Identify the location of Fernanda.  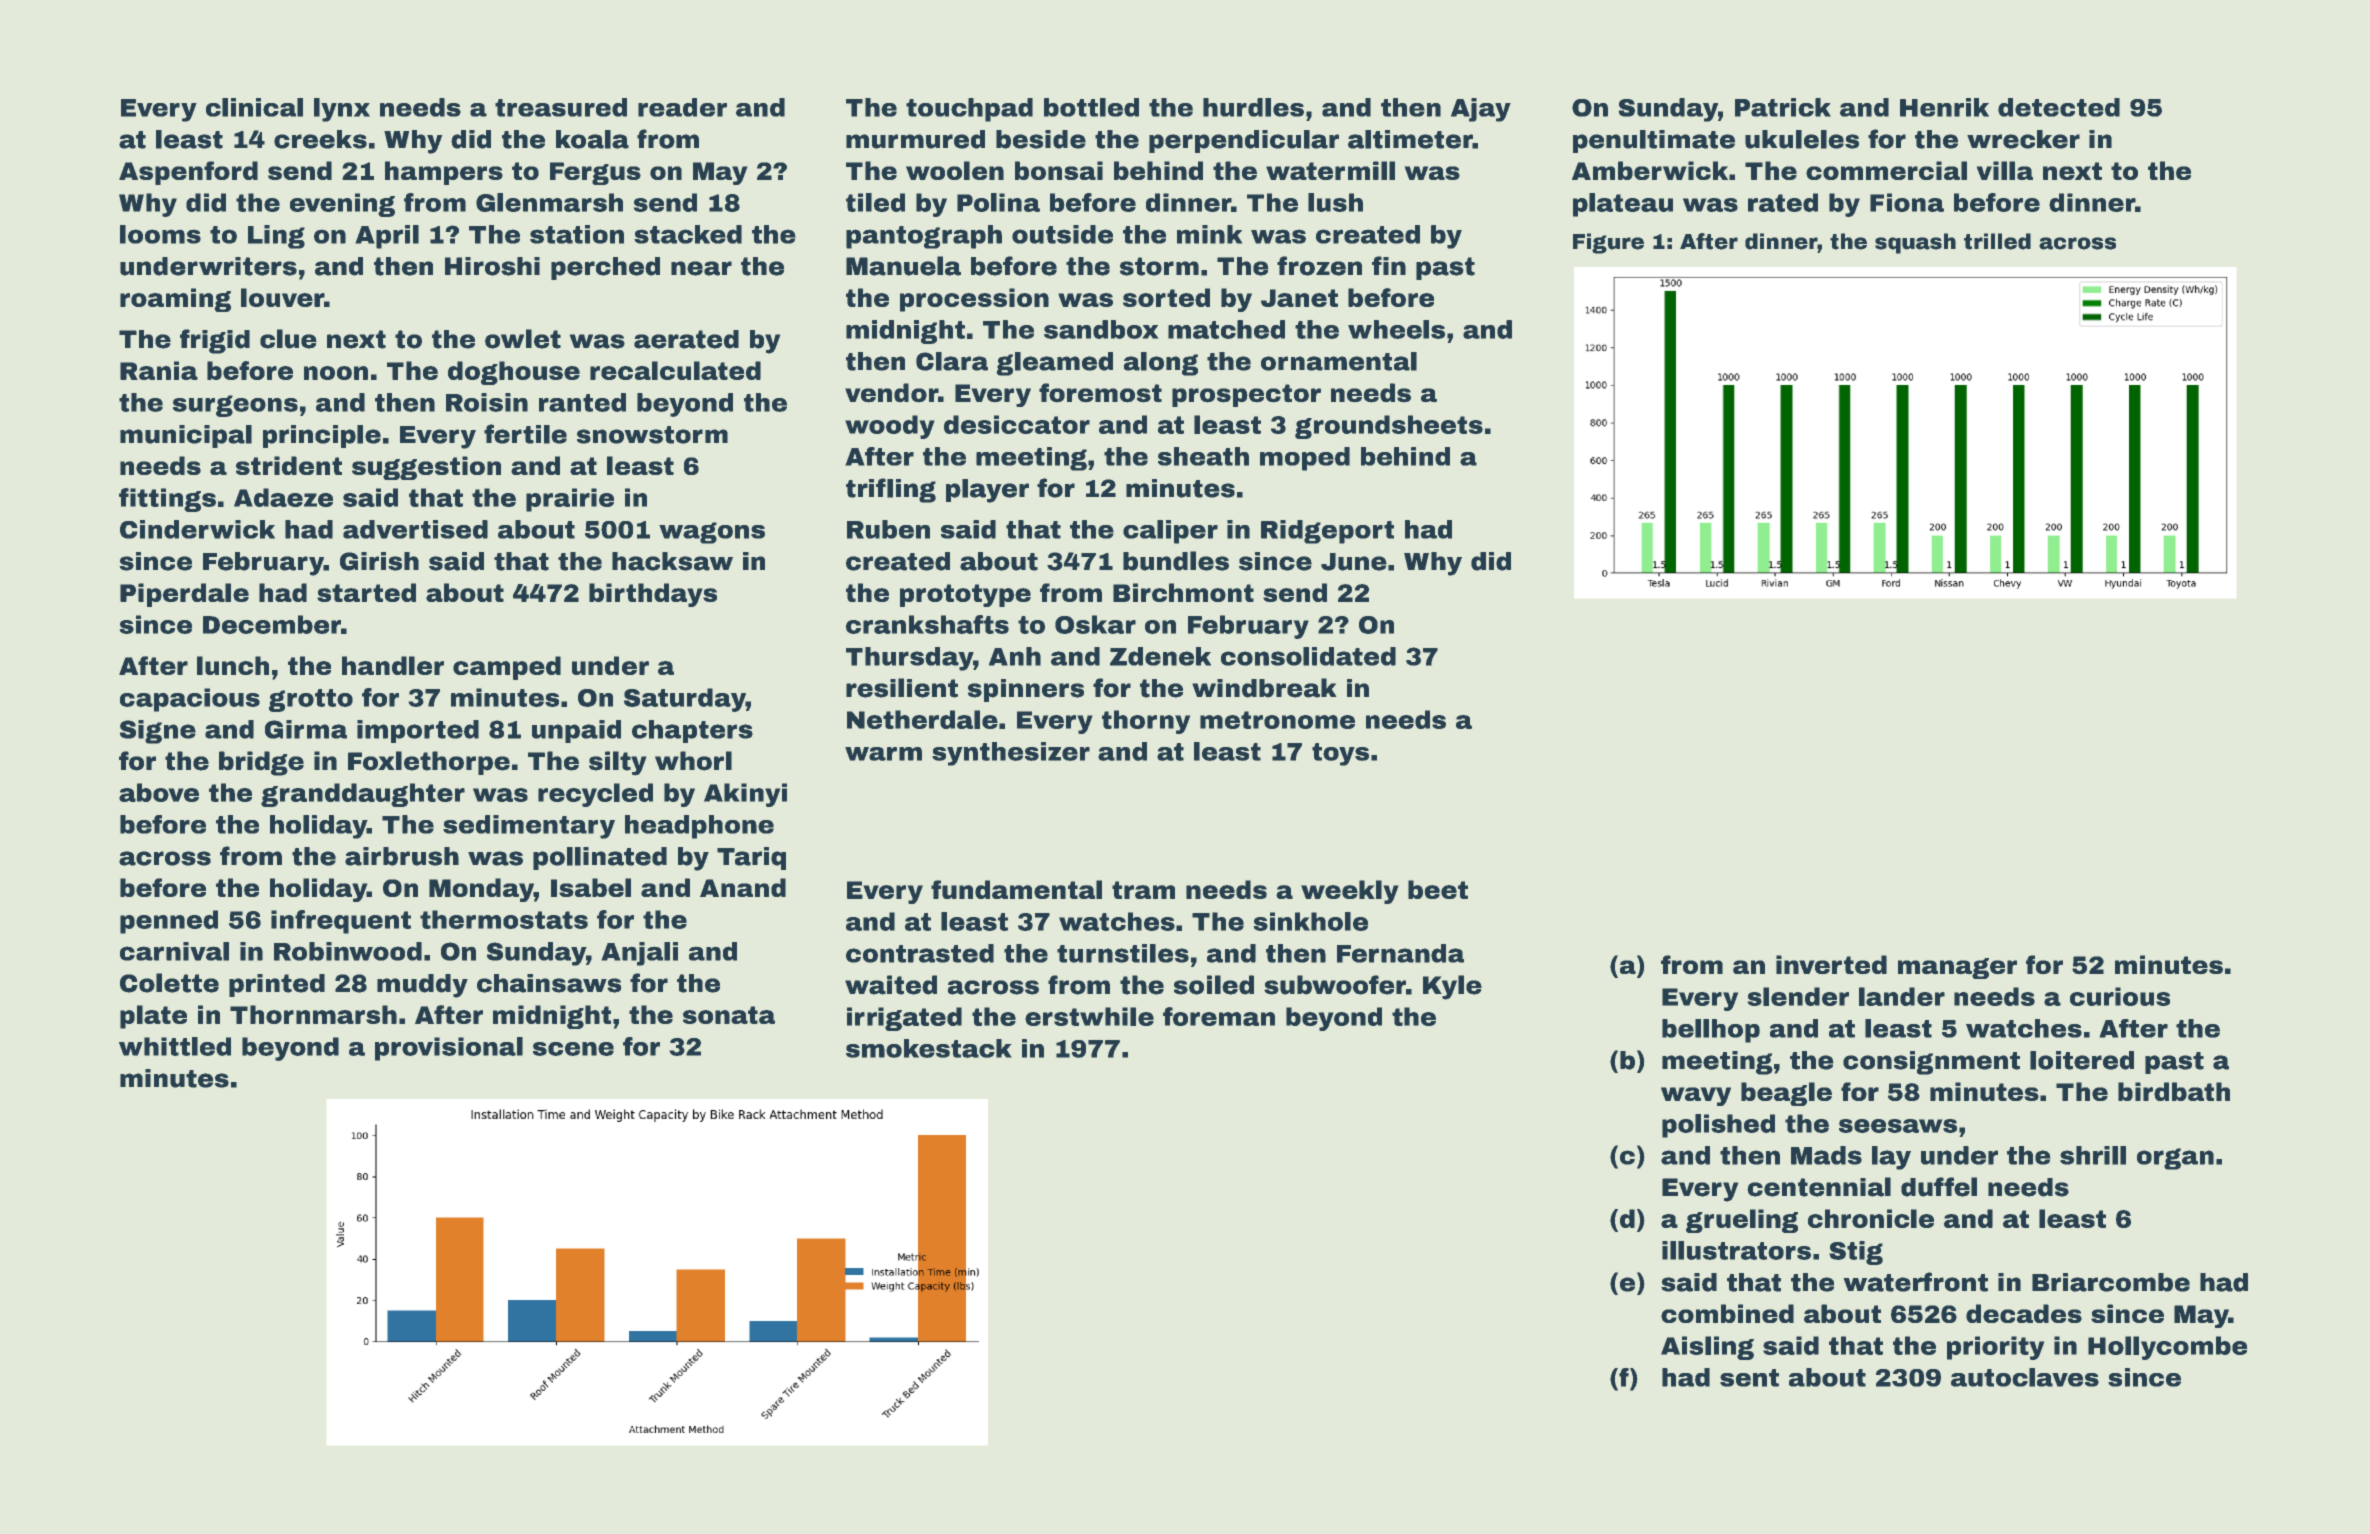
(1400, 953).
